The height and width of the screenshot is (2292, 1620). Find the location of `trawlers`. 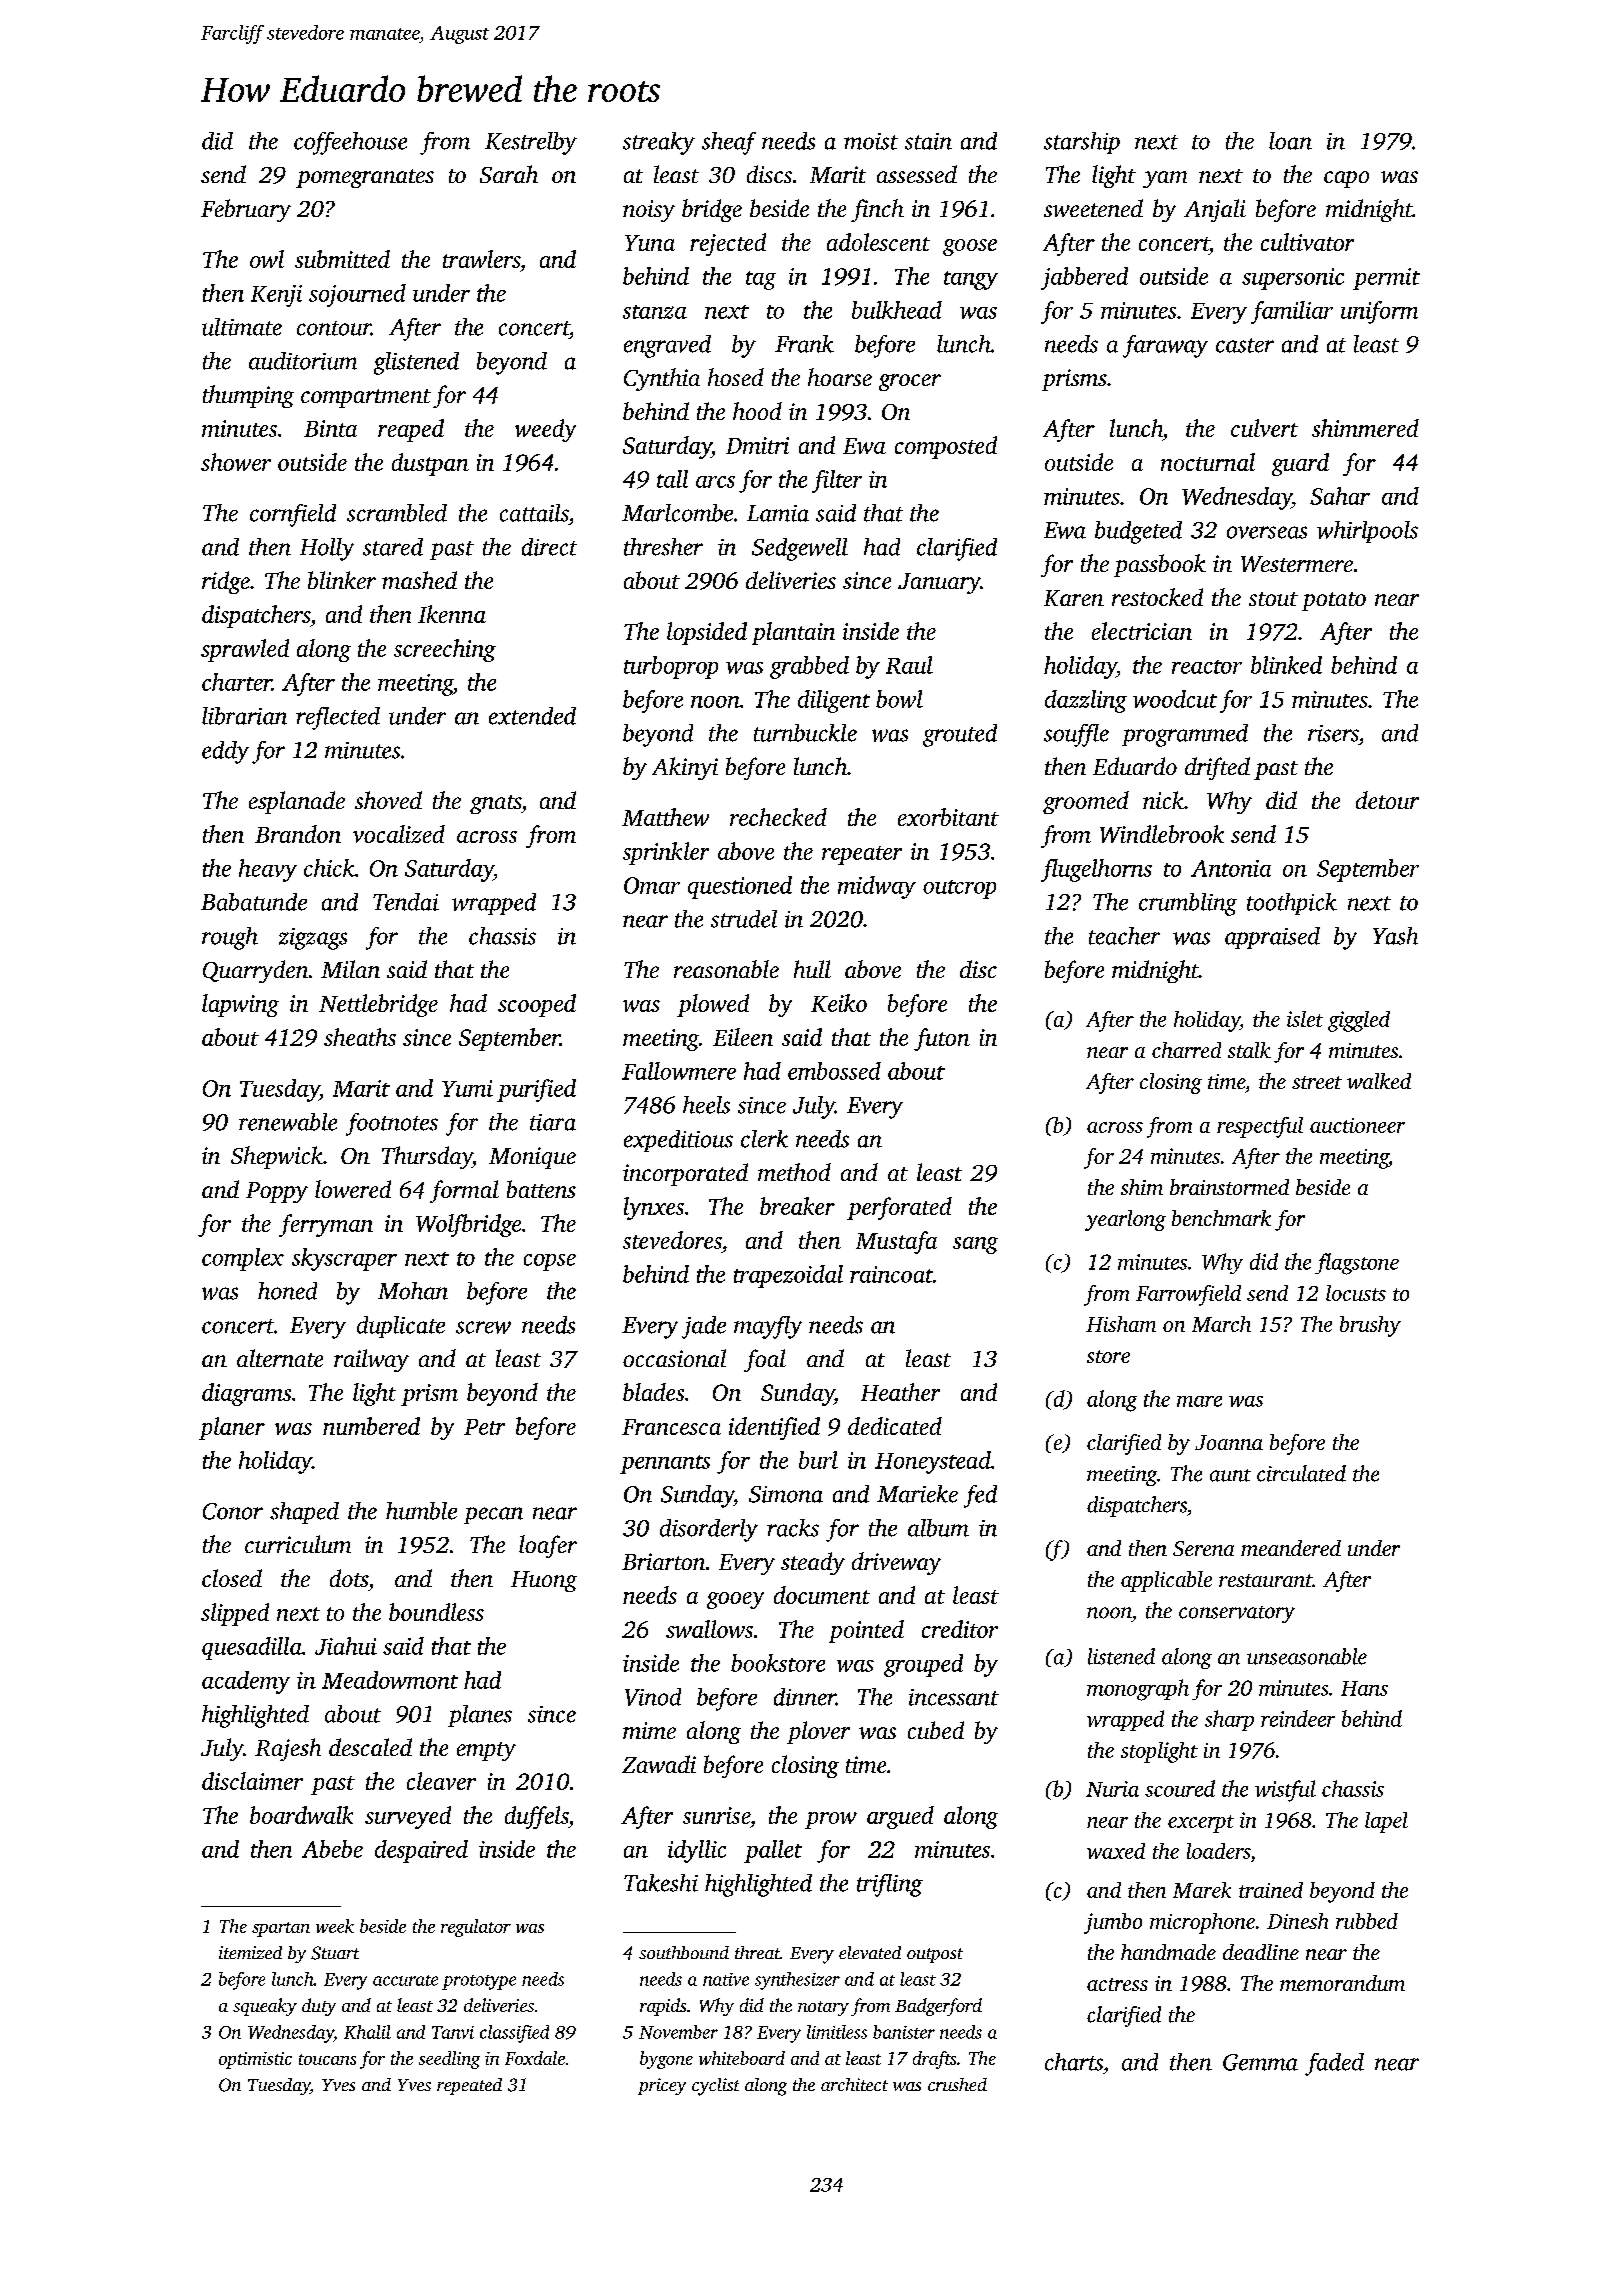

trawlers is located at coordinates (481, 259).
